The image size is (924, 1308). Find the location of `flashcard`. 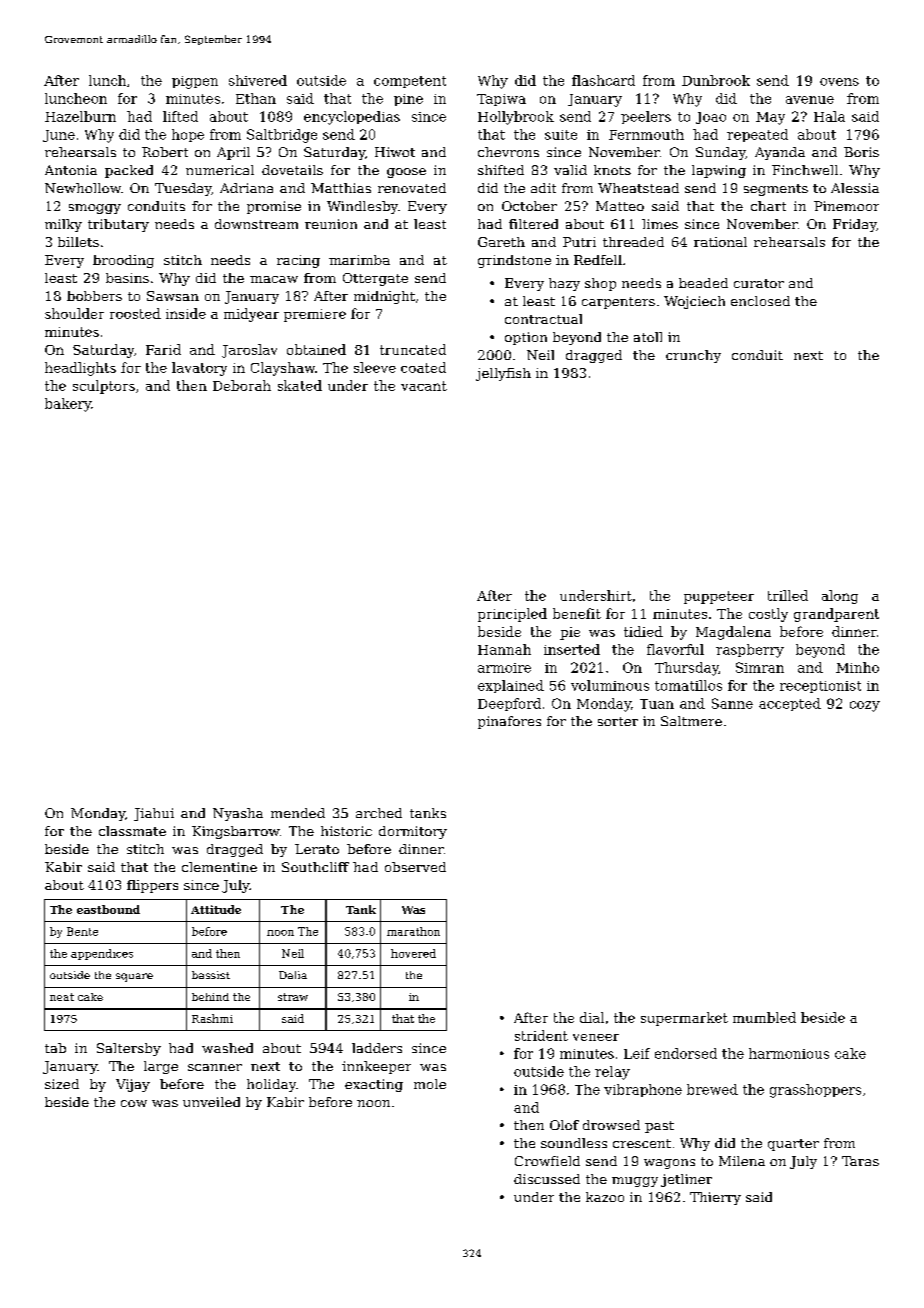

flashcard is located at coordinates (603, 80).
